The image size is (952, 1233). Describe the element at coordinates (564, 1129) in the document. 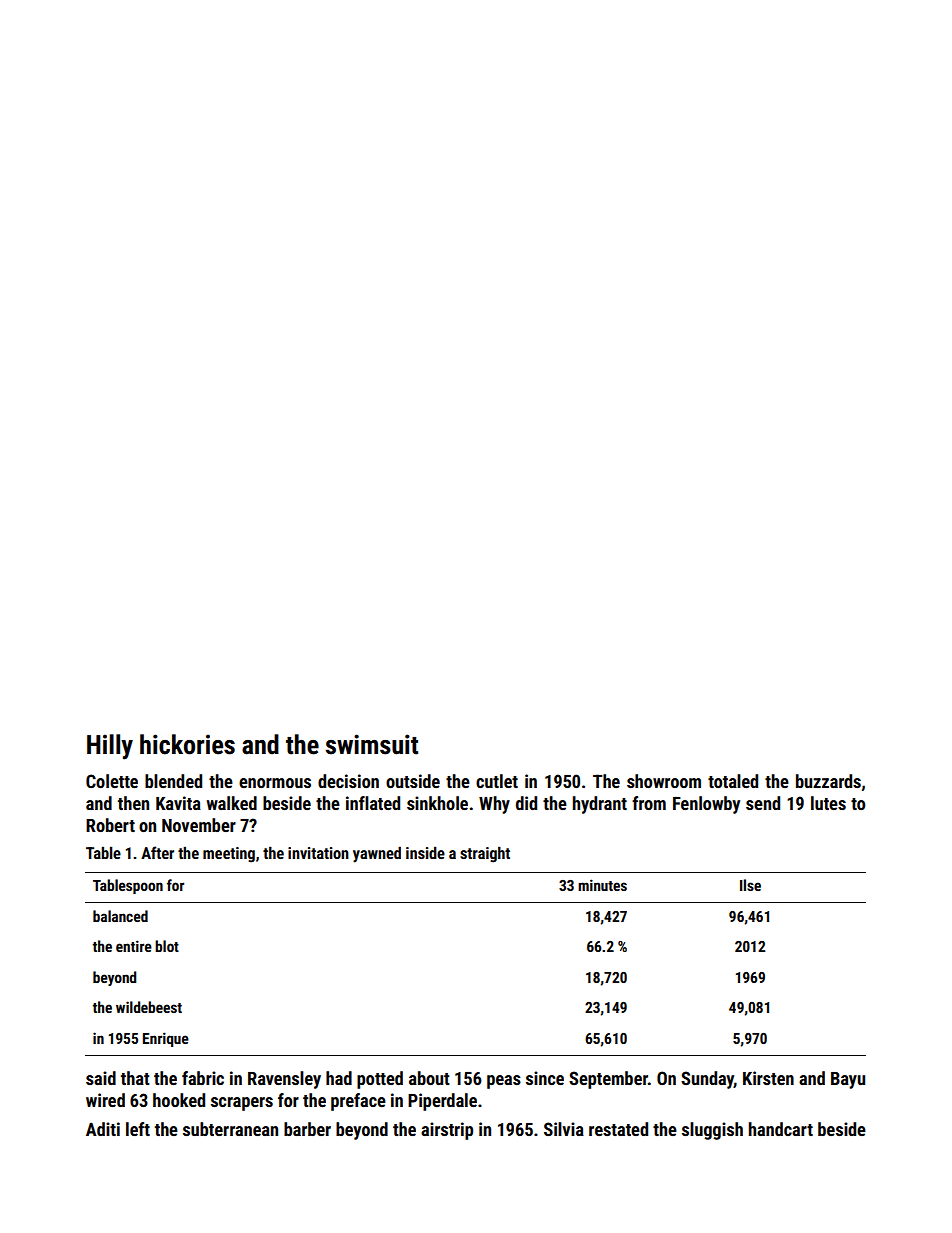

I see `Silvia` at that location.
